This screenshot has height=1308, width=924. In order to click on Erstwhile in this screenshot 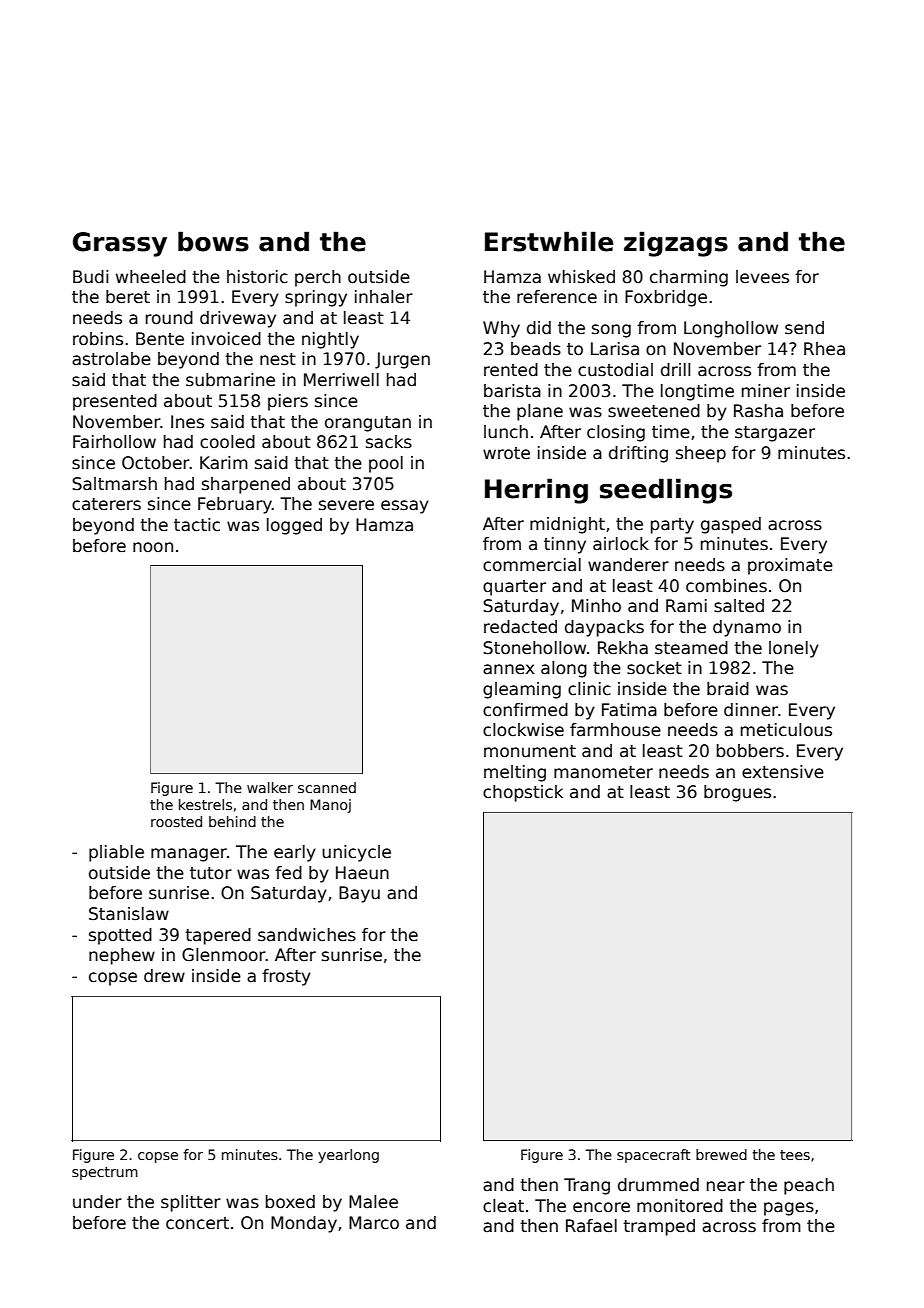, I will do `click(549, 241)`.
